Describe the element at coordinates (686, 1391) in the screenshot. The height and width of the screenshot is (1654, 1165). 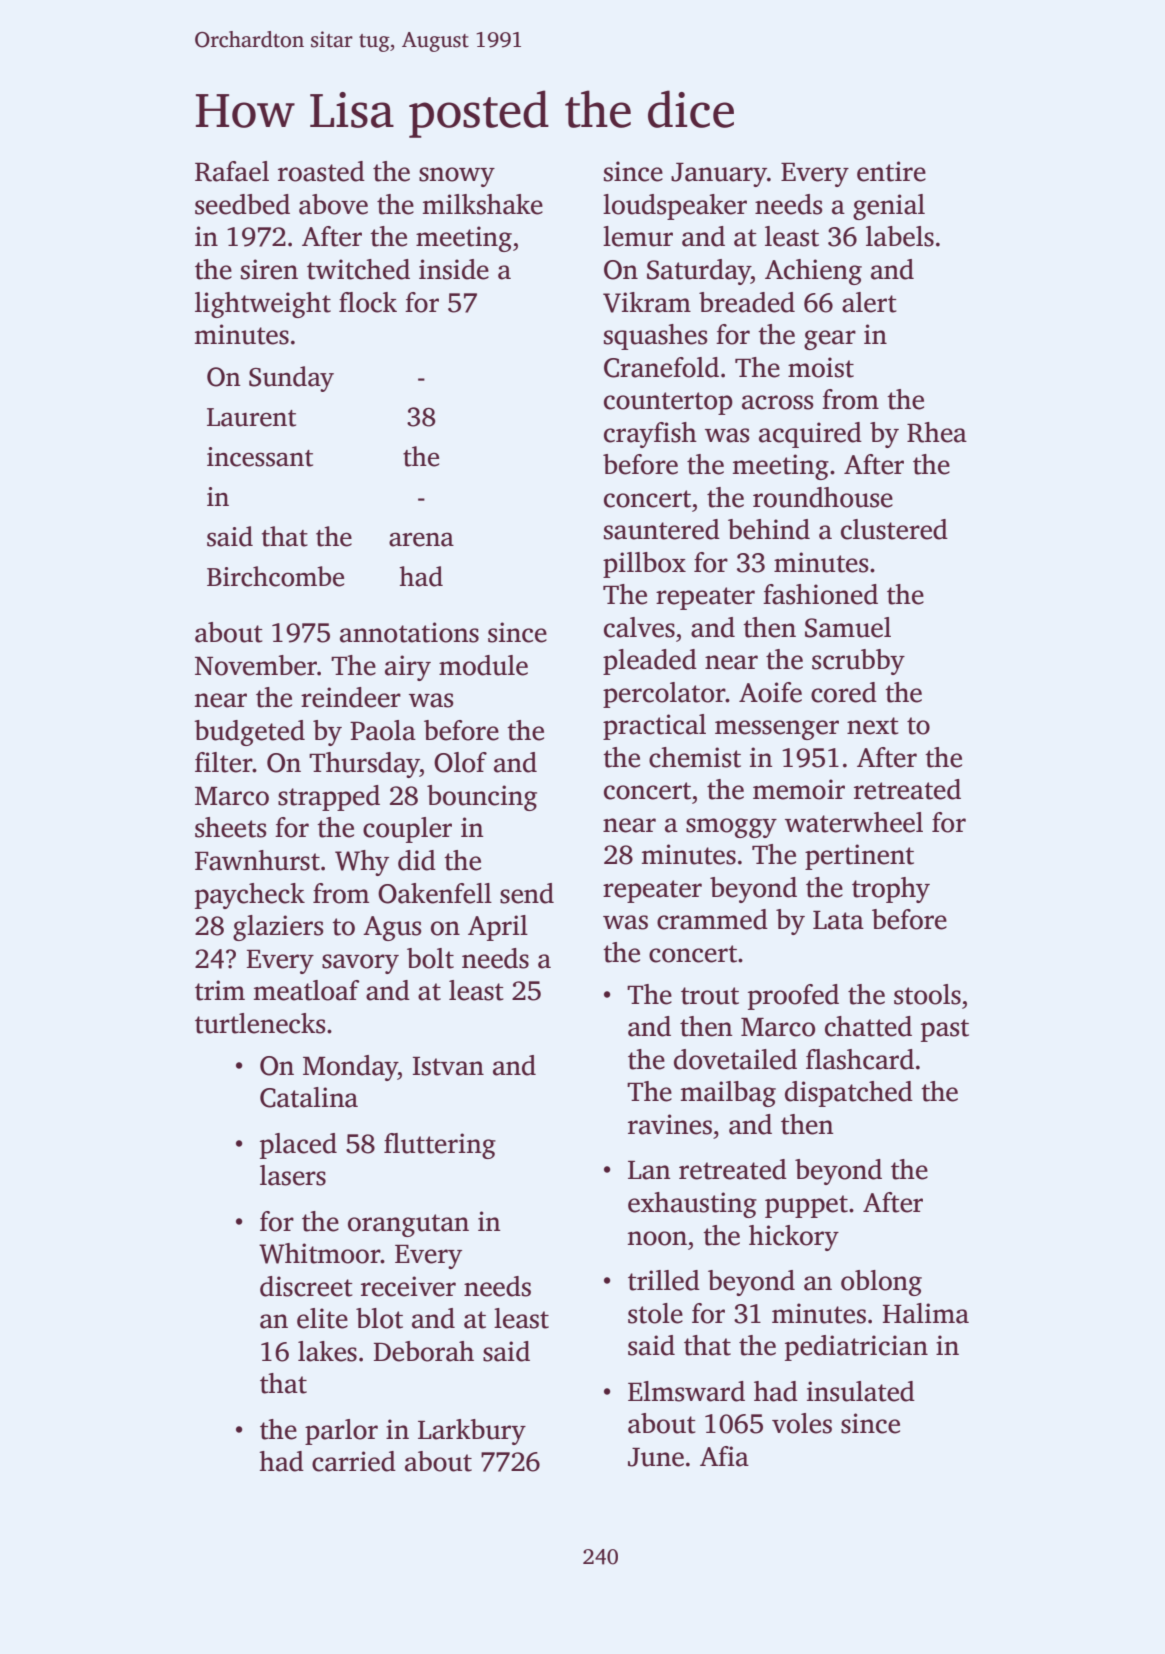
I see `Elmsward` at that location.
